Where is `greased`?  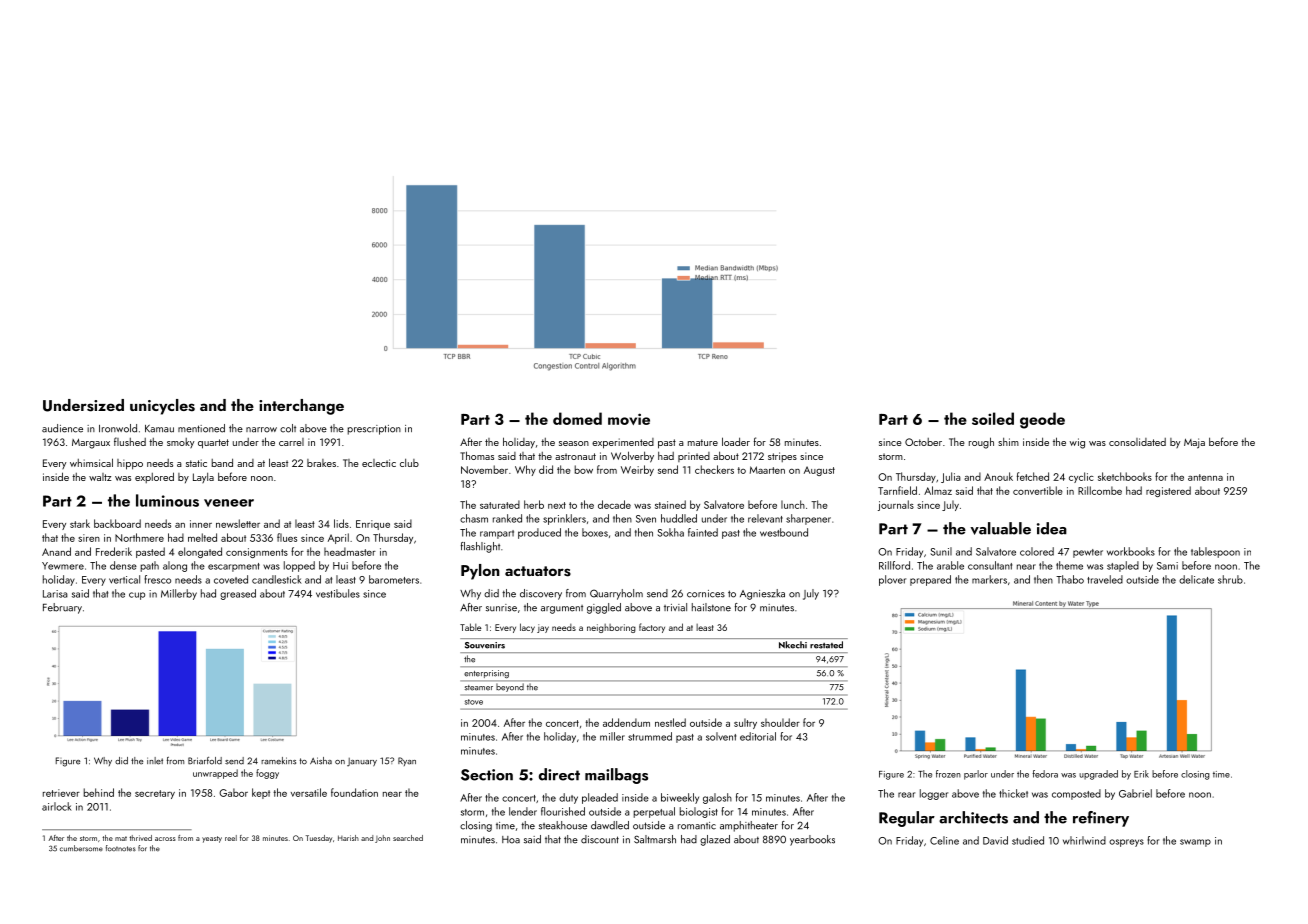 greased is located at coordinates (238, 594).
